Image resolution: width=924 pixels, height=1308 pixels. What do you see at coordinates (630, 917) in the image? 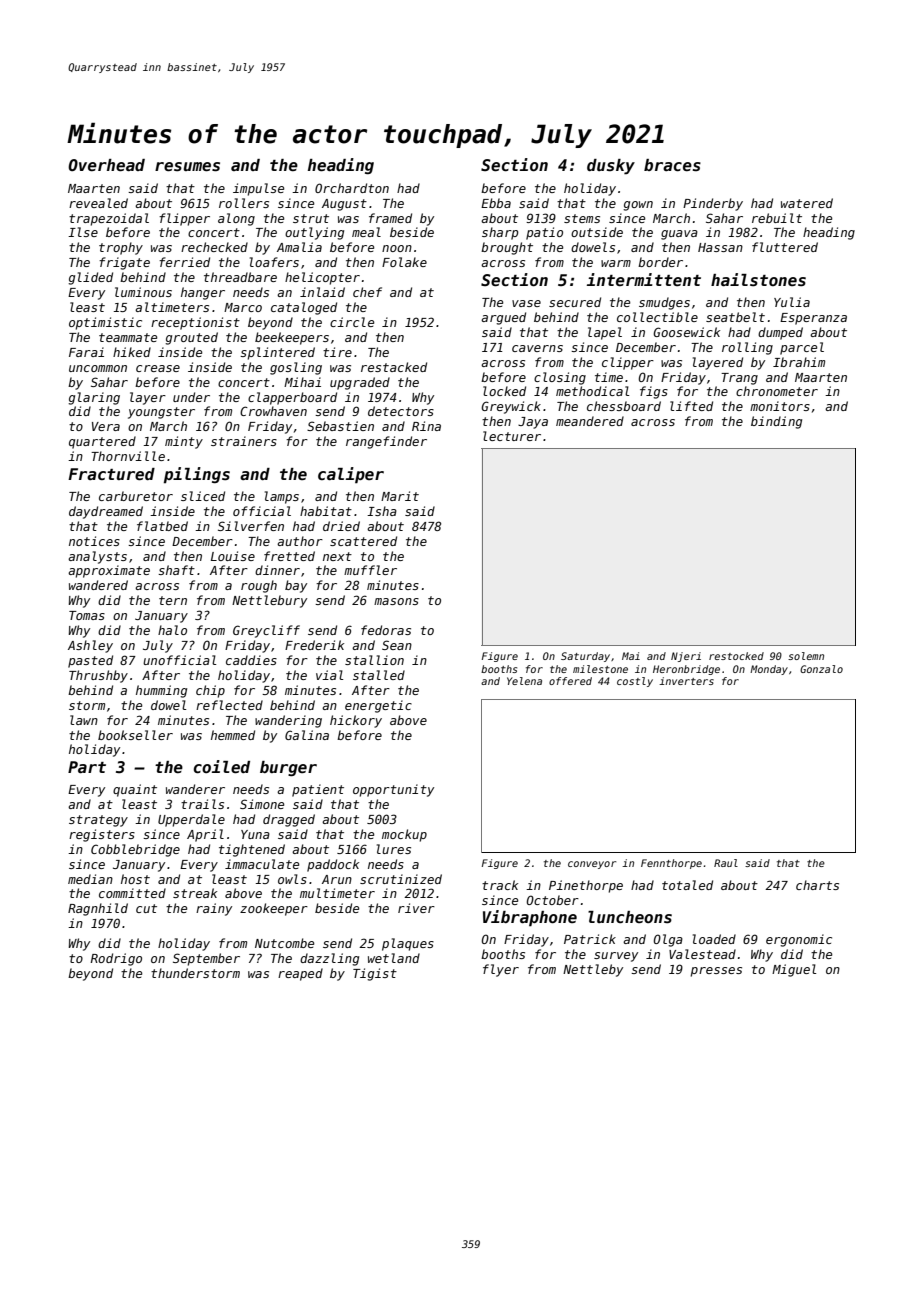
I see `luncheons` at bounding box center [630, 917].
